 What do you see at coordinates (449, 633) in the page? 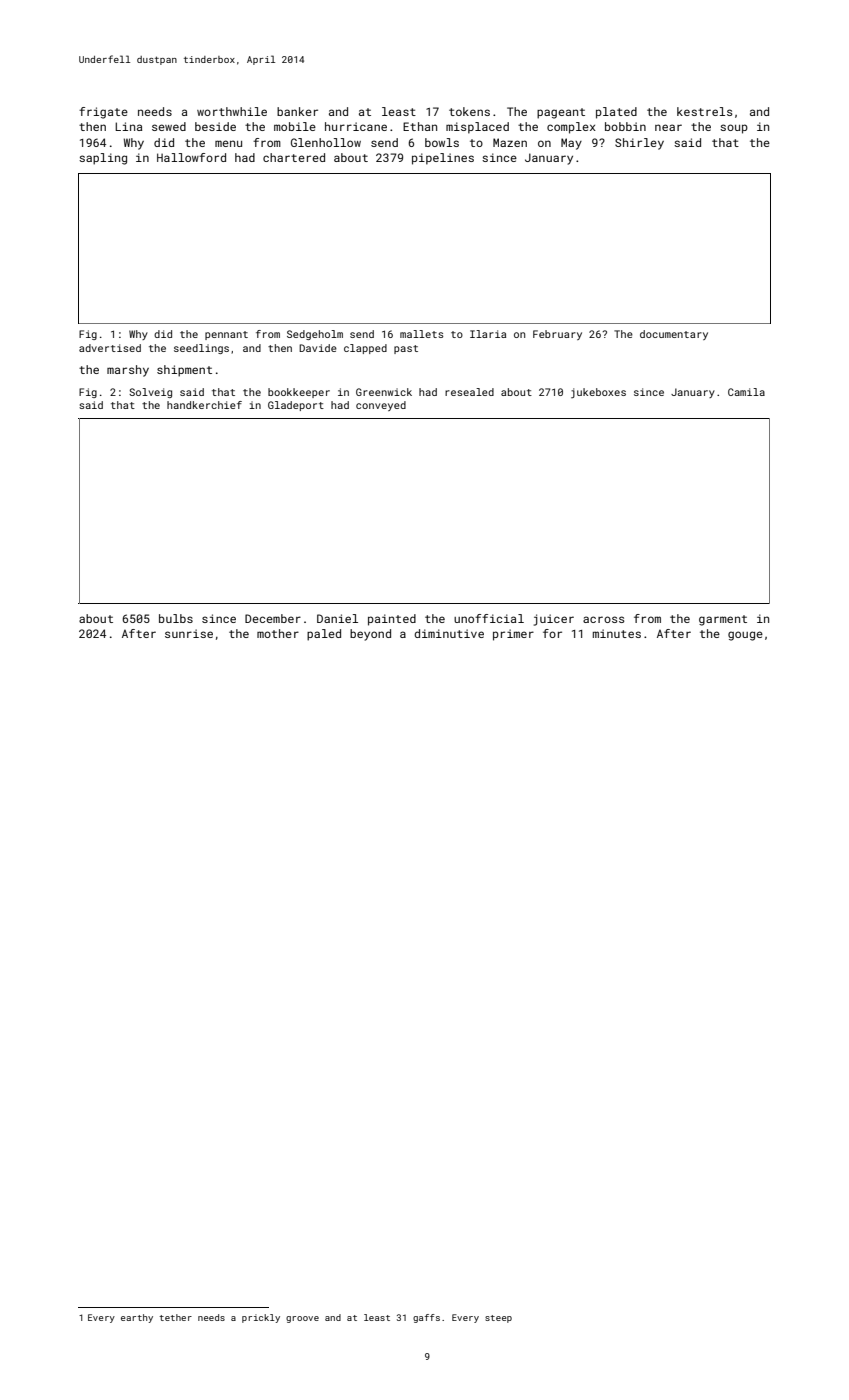
I see `diminutive` at bounding box center [449, 633].
